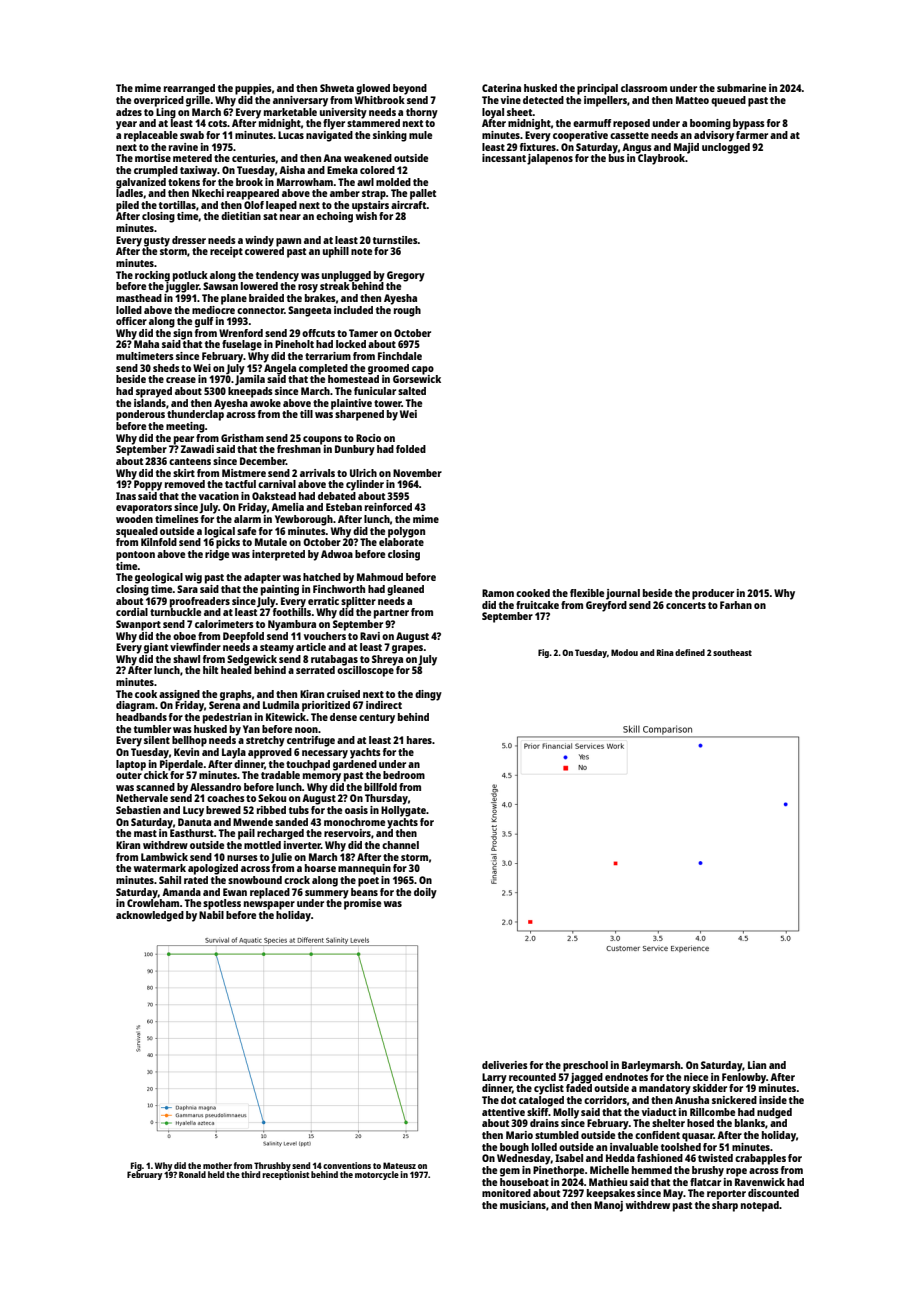  Describe the element at coordinates (192, 1174) in the screenshot. I see `Ronald` at that location.
